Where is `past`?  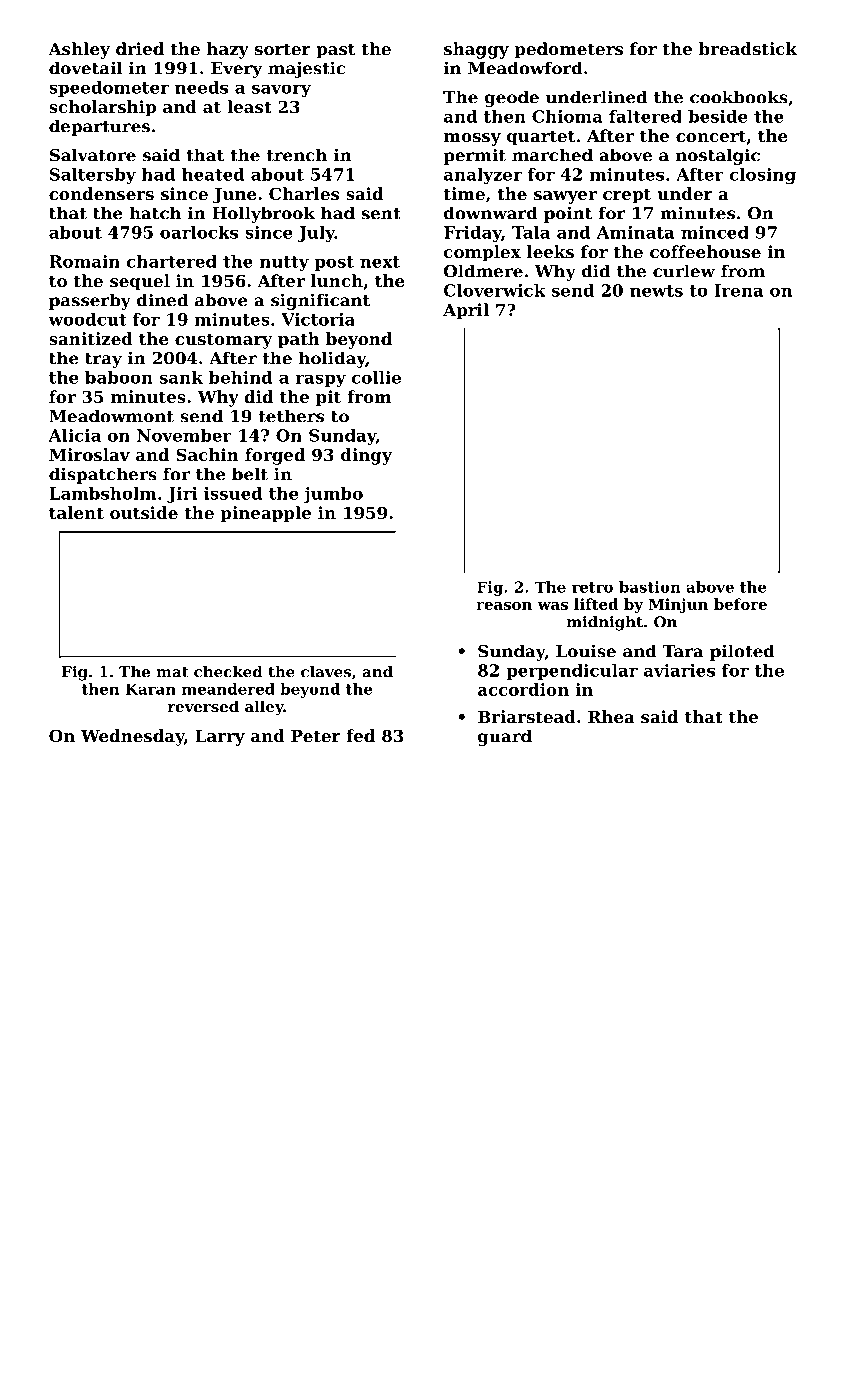
past is located at coordinates (335, 51).
